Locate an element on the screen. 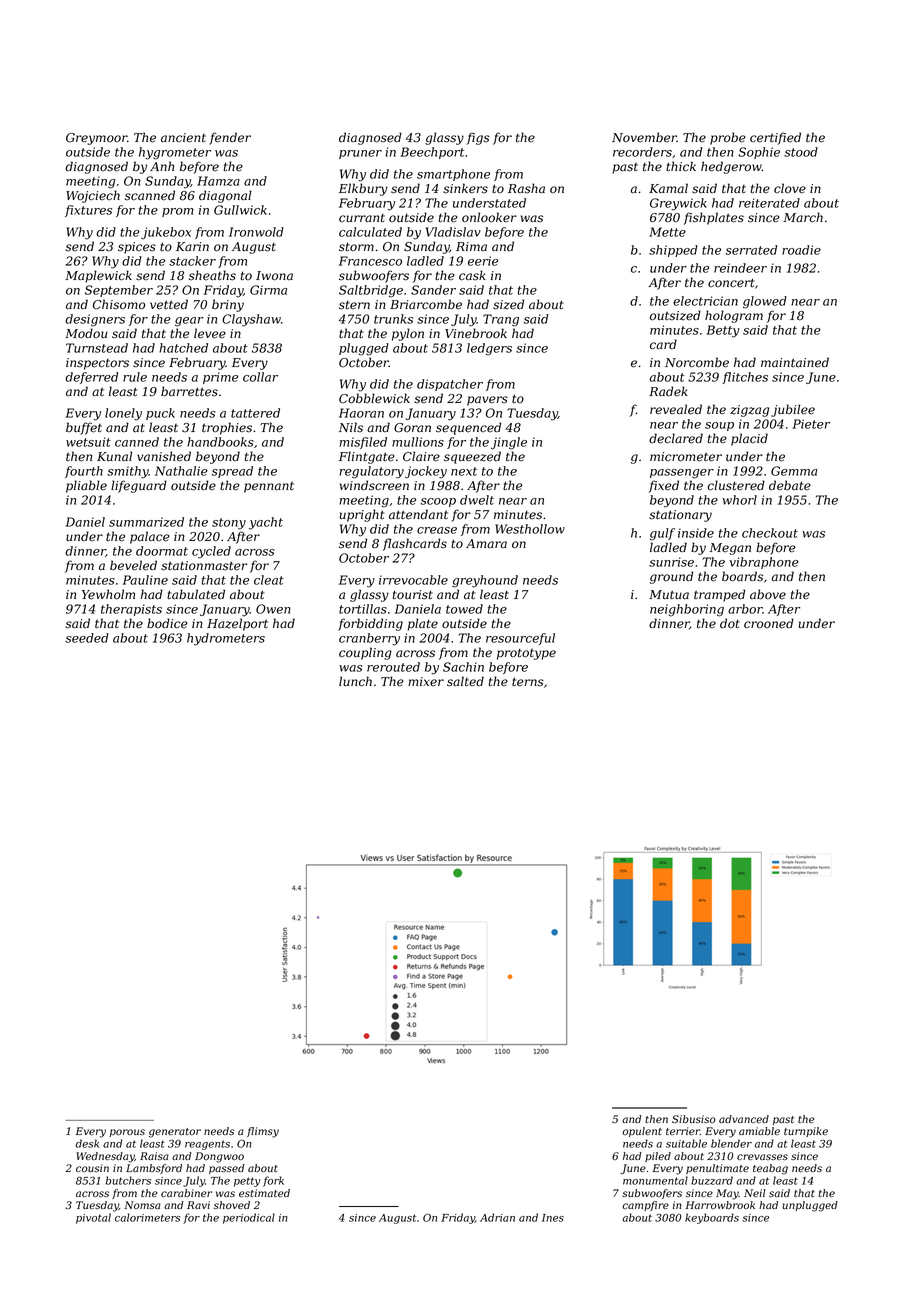  hydrometers is located at coordinates (226, 639).
